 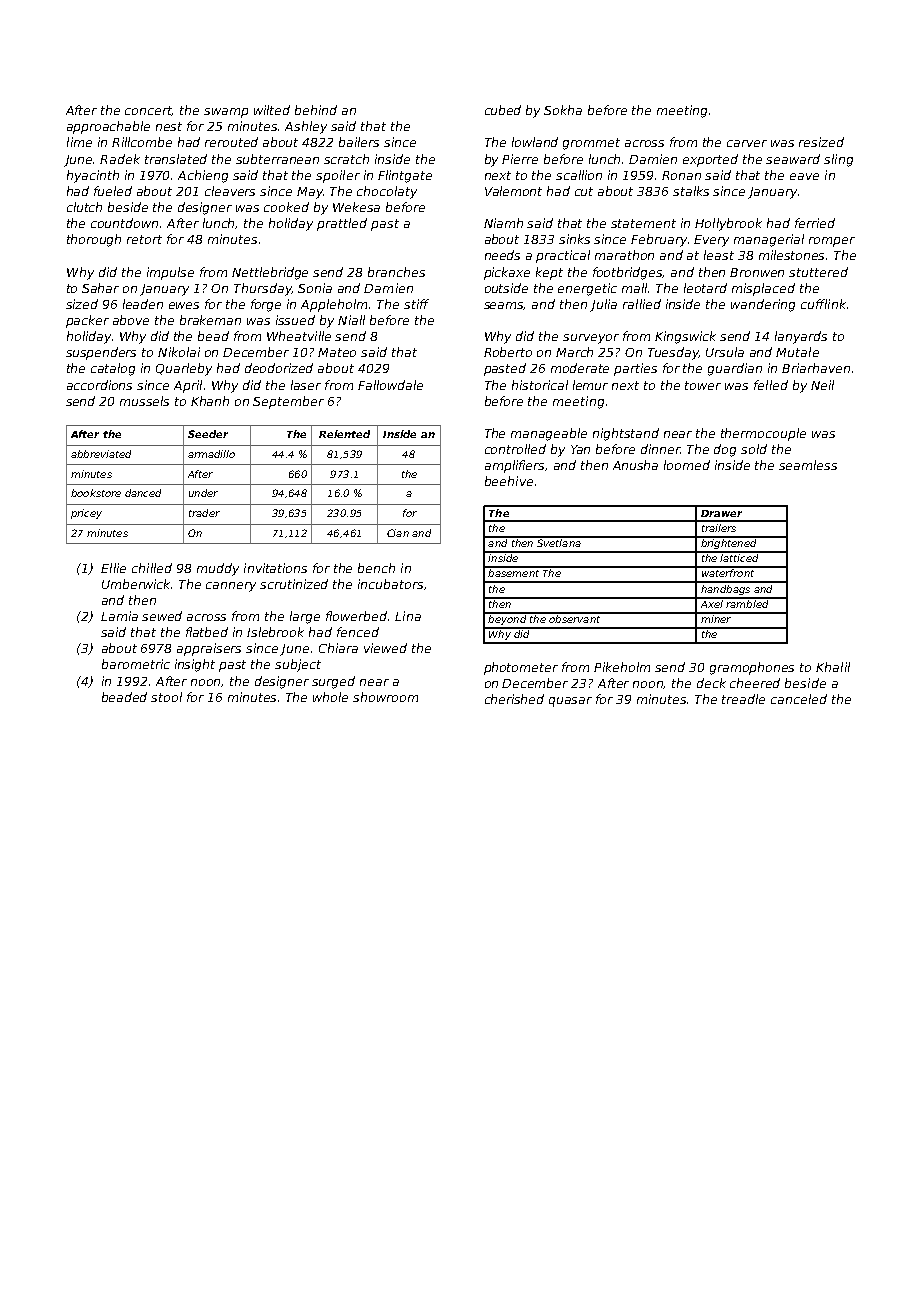 What do you see at coordinates (144, 401) in the screenshot?
I see `mussels` at bounding box center [144, 401].
